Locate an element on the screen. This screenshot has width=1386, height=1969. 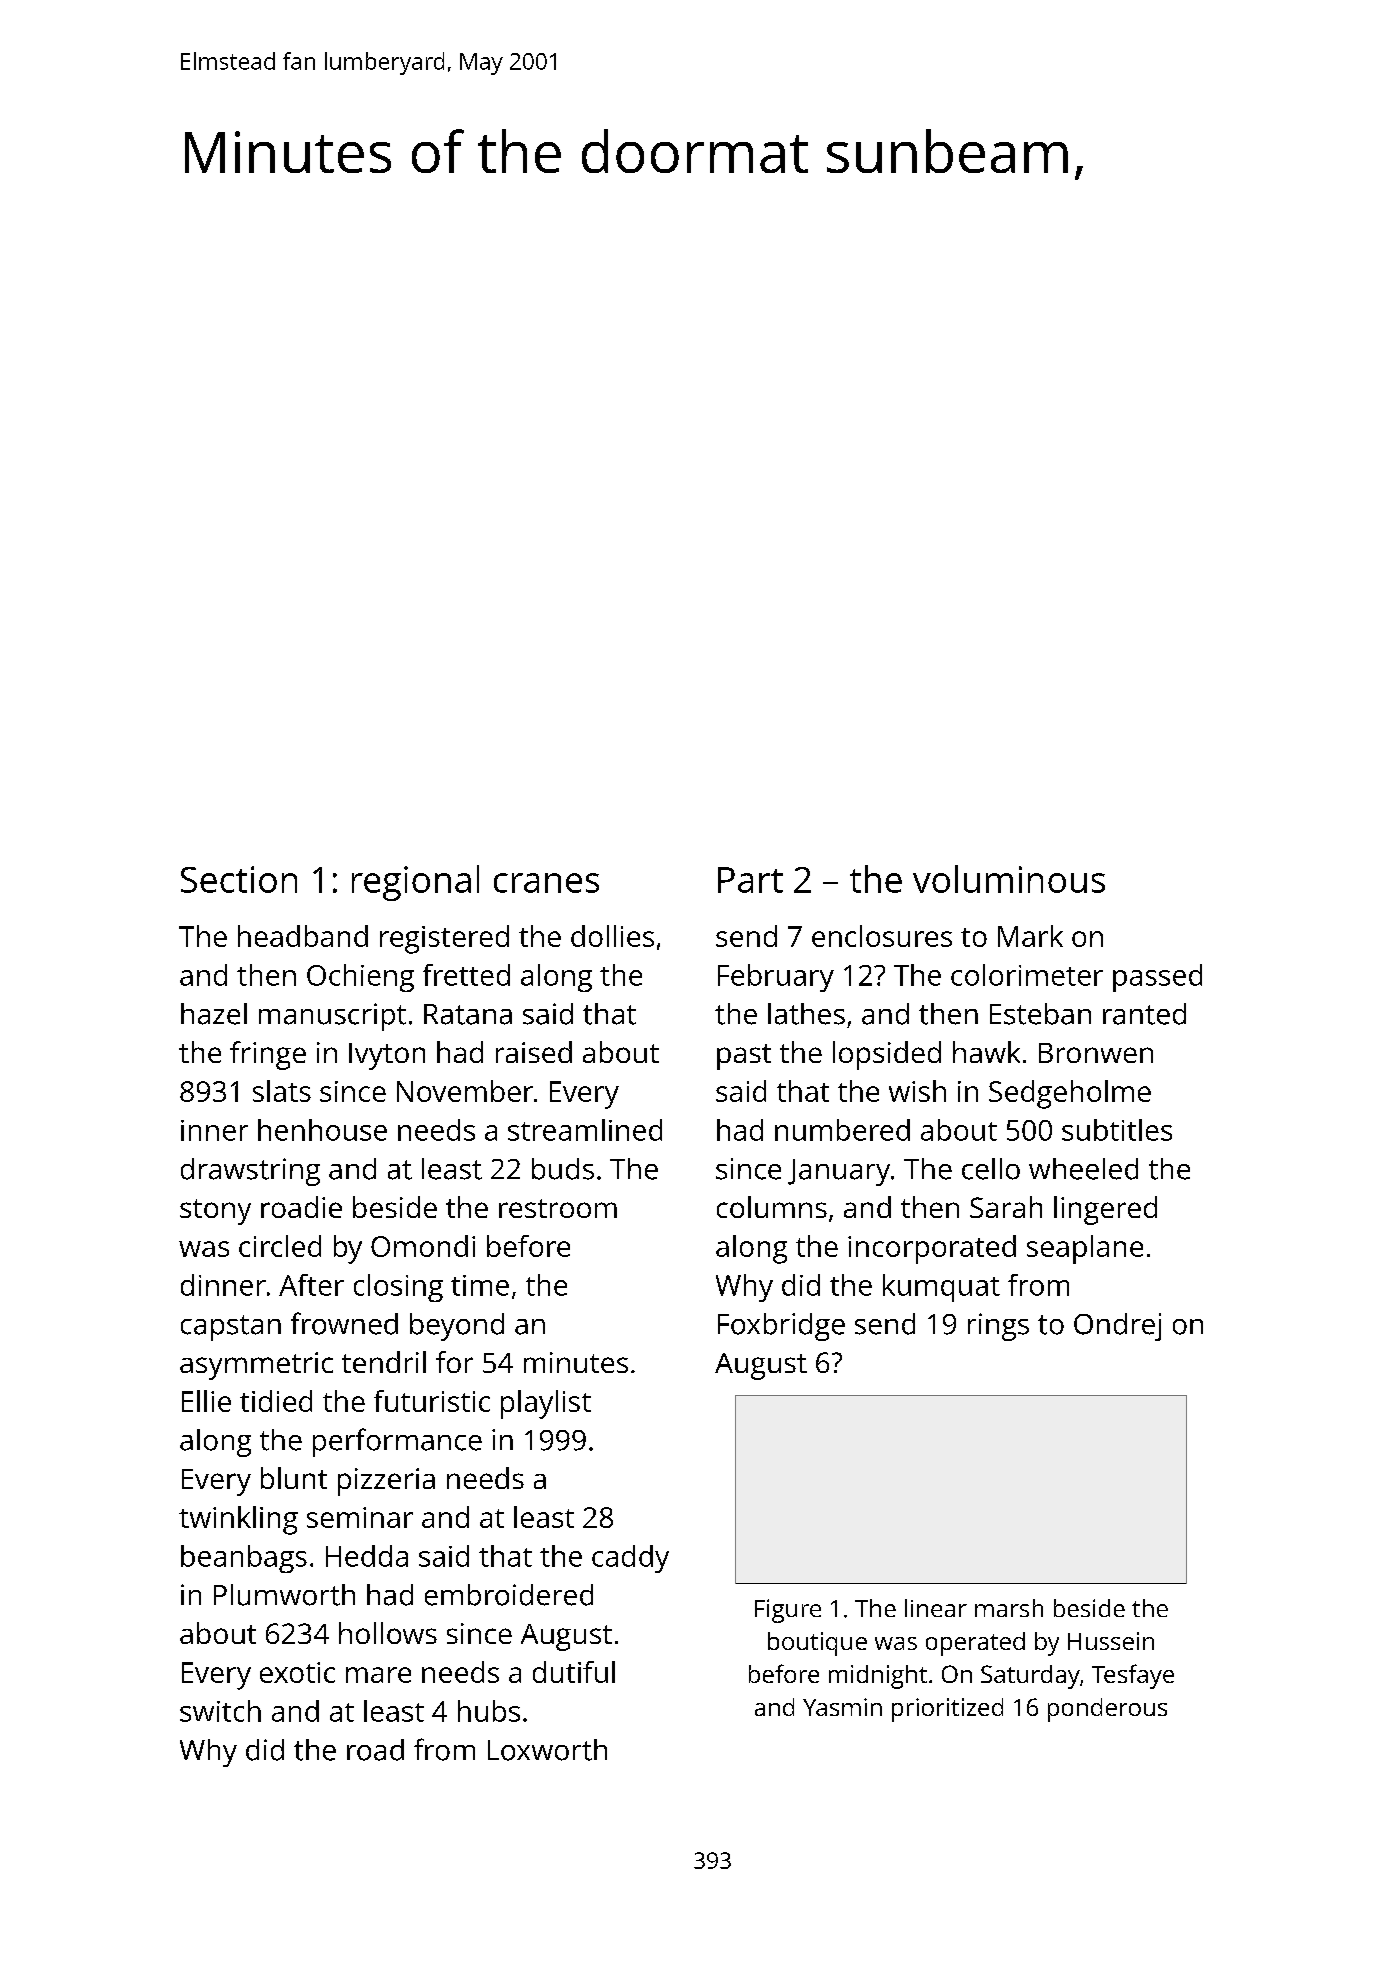
Loxworth is located at coordinates (547, 1750).
